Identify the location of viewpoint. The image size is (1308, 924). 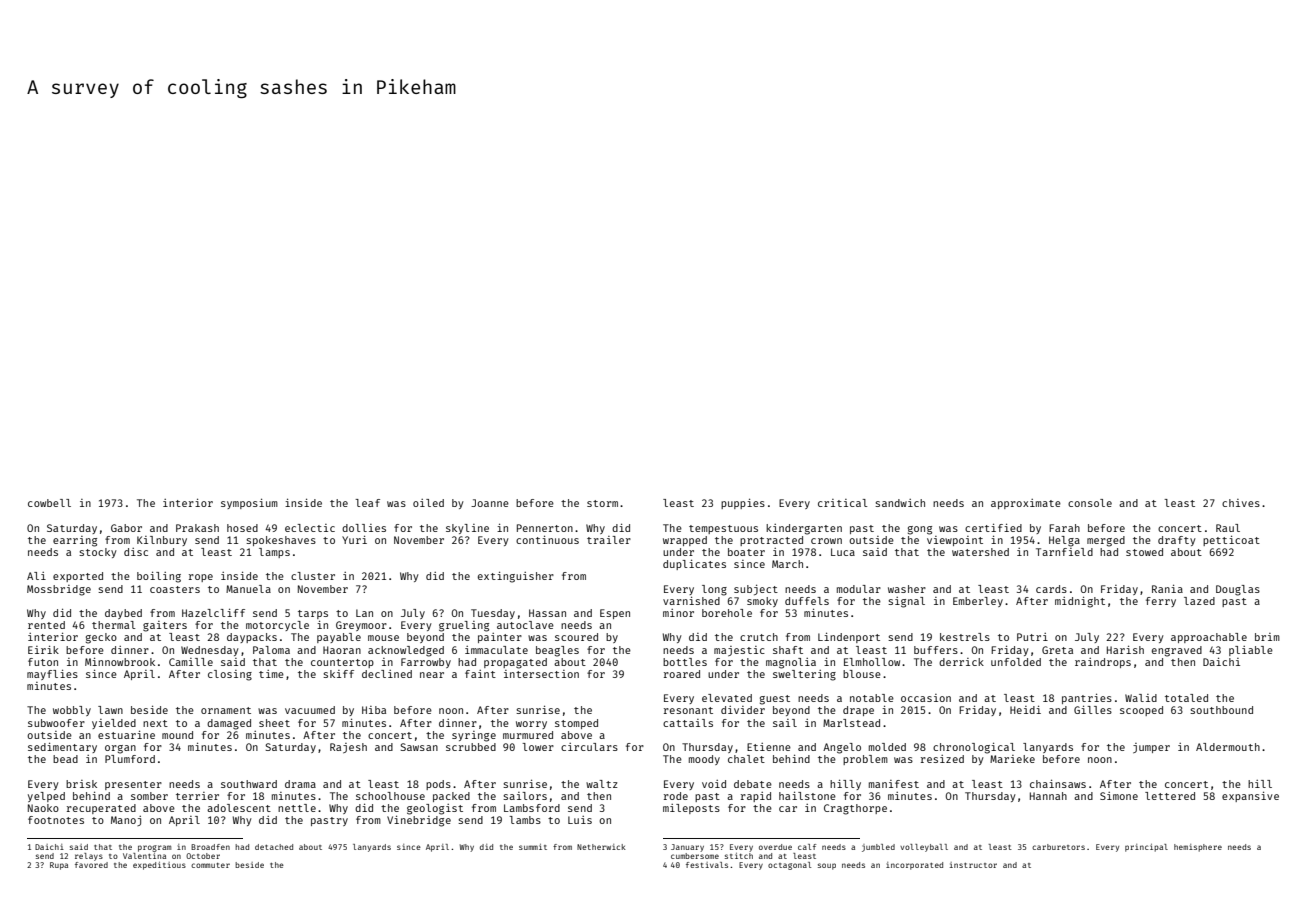
(955, 541).
